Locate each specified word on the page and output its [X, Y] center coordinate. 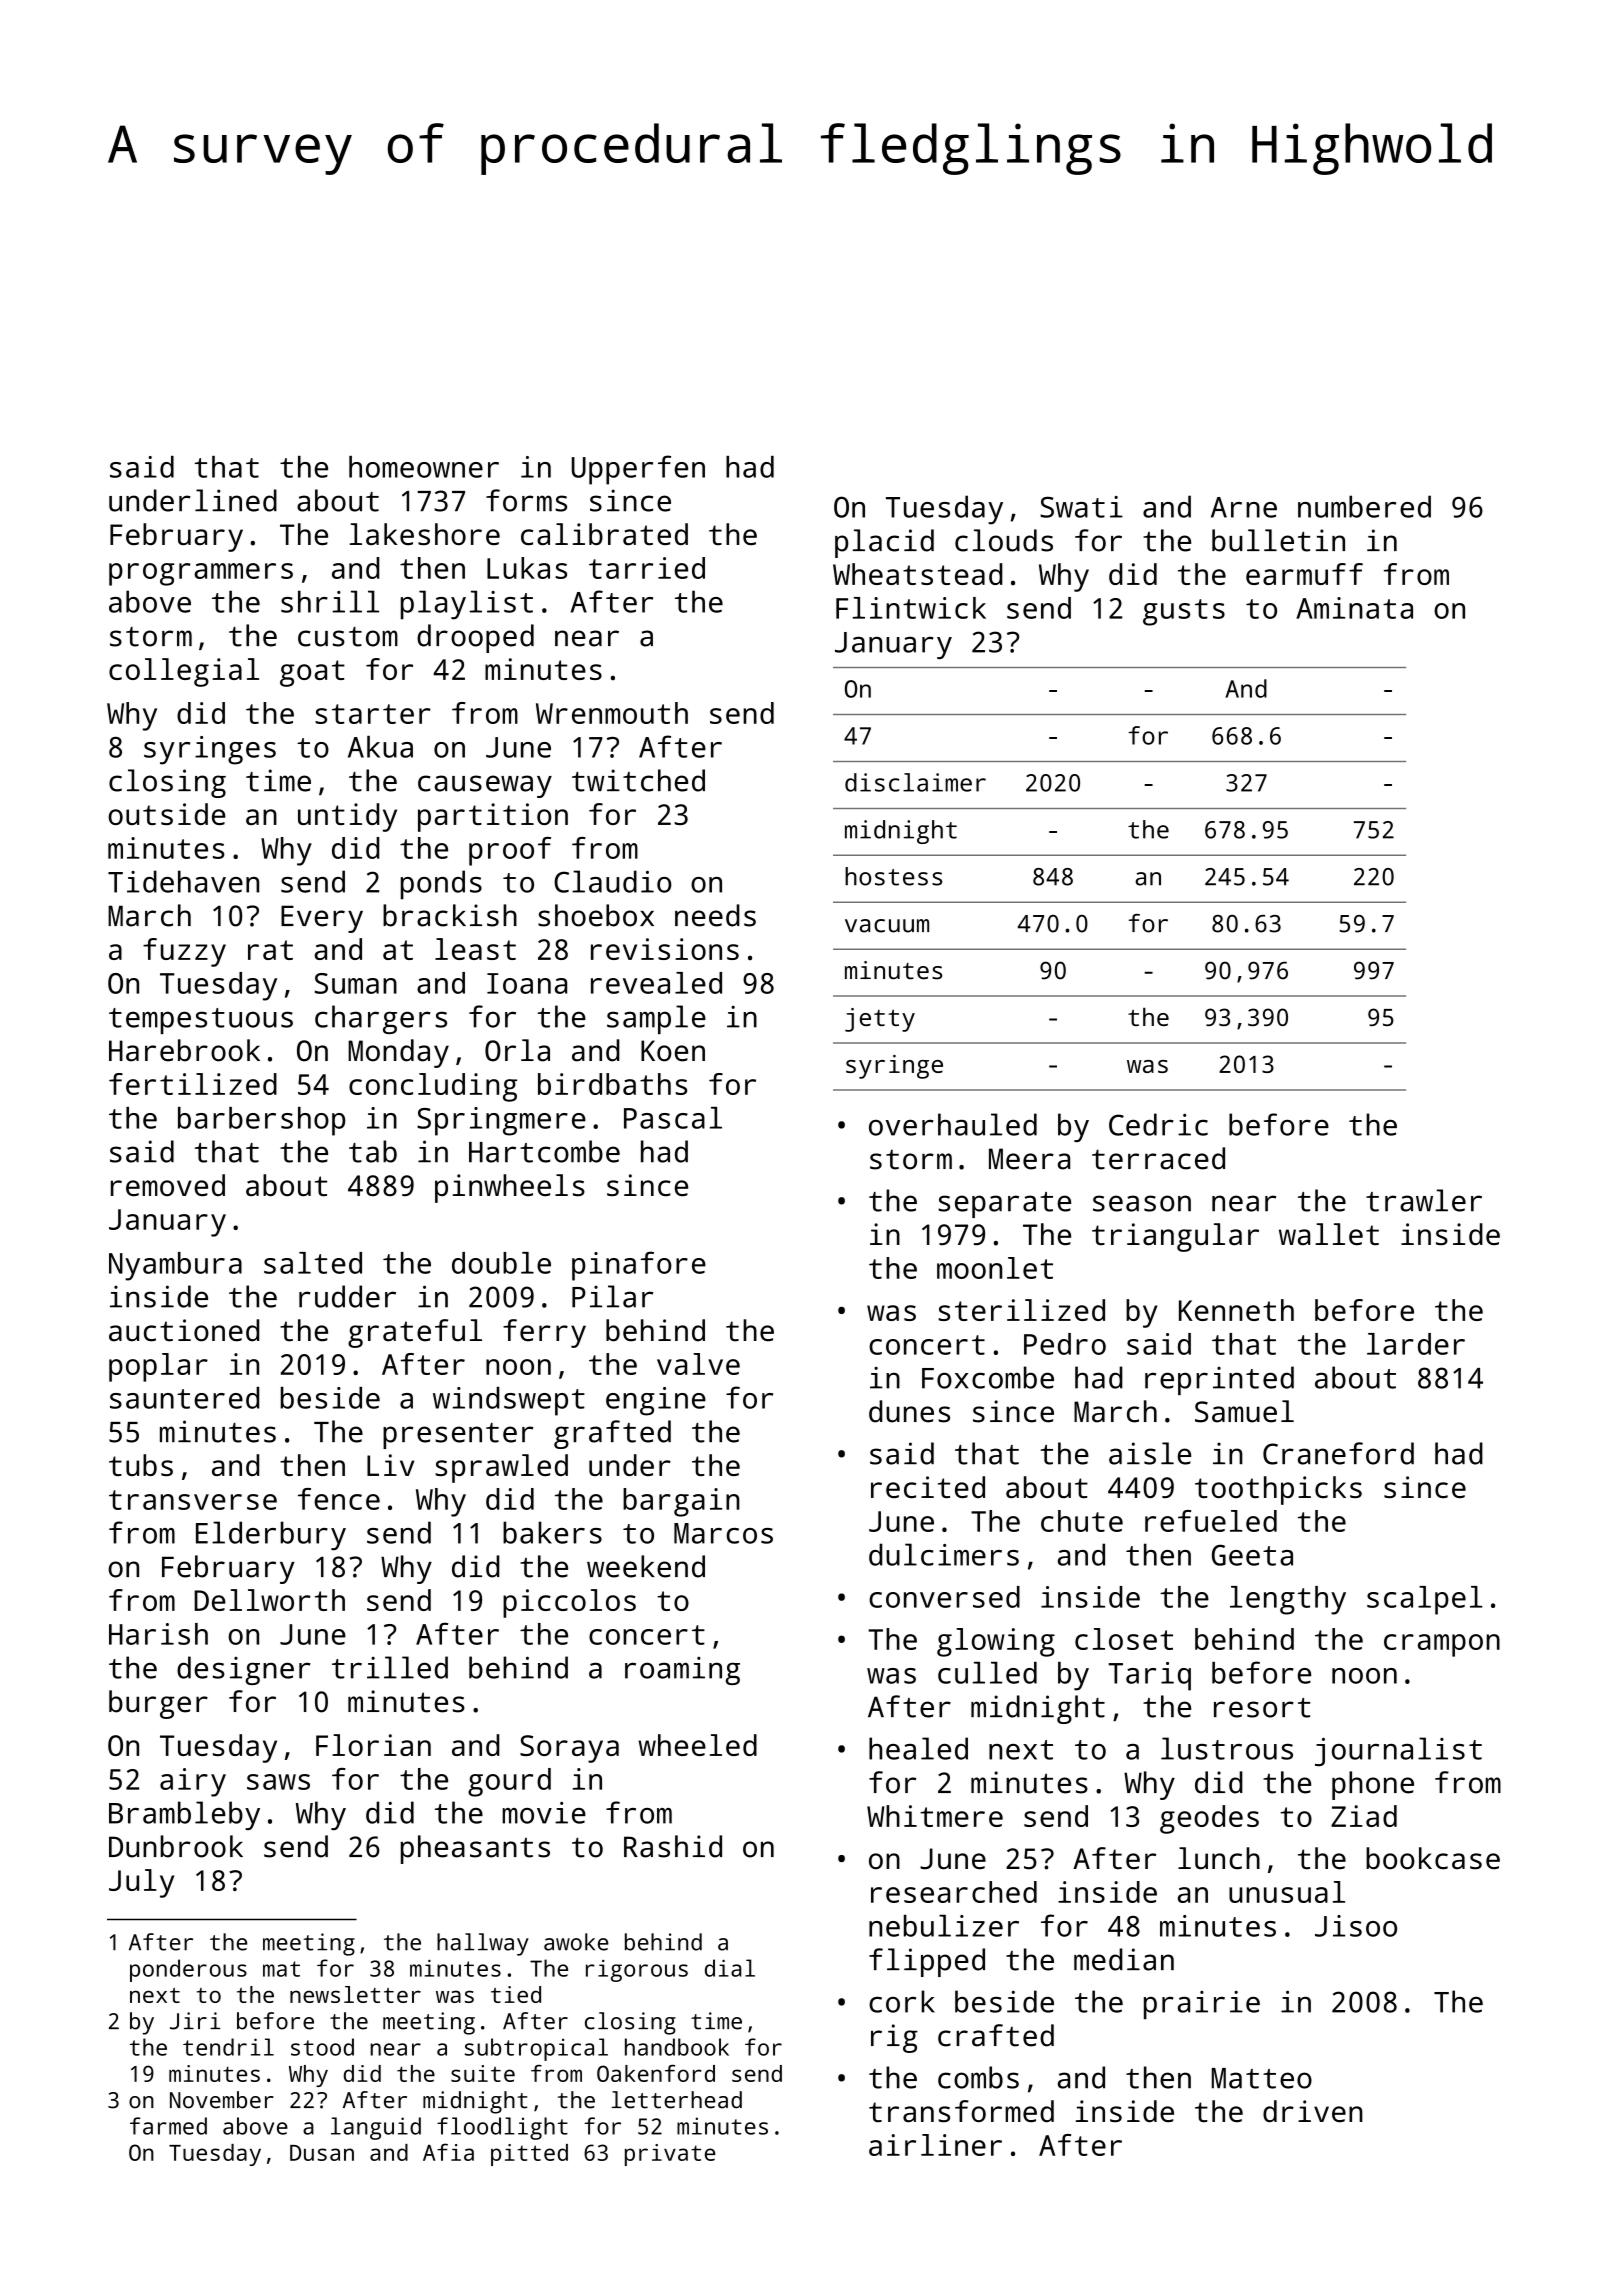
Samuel [1244, 1411]
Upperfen [638, 470]
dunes [909, 1411]
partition [493, 817]
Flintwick [911, 608]
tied [516, 1994]
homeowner [424, 467]
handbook [677, 2047]
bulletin [1278, 540]
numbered [1364, 506]
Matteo [1262, 2078]
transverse [193, 1500]
